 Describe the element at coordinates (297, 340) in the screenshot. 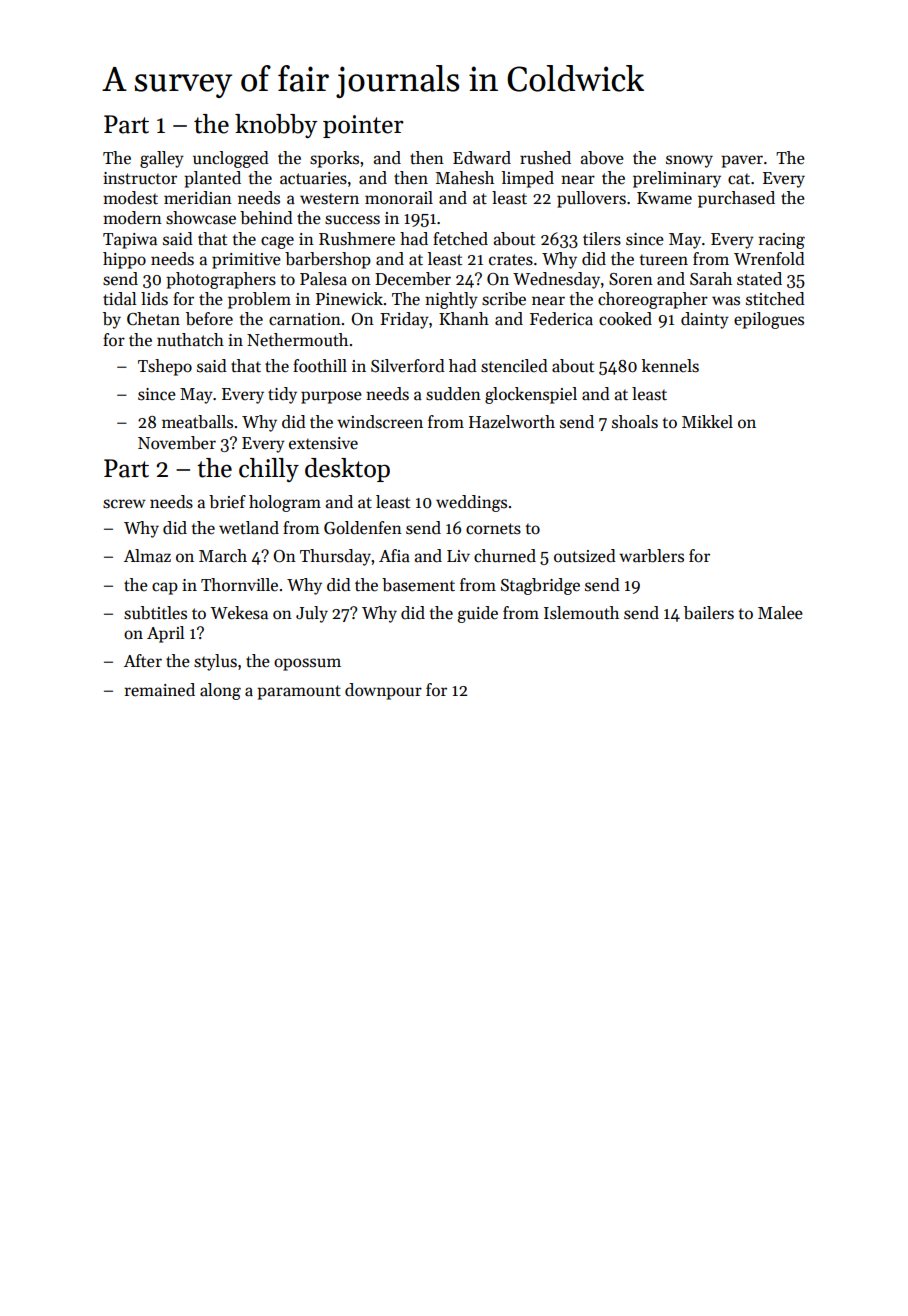

I see `Nethermouth` at that location.
